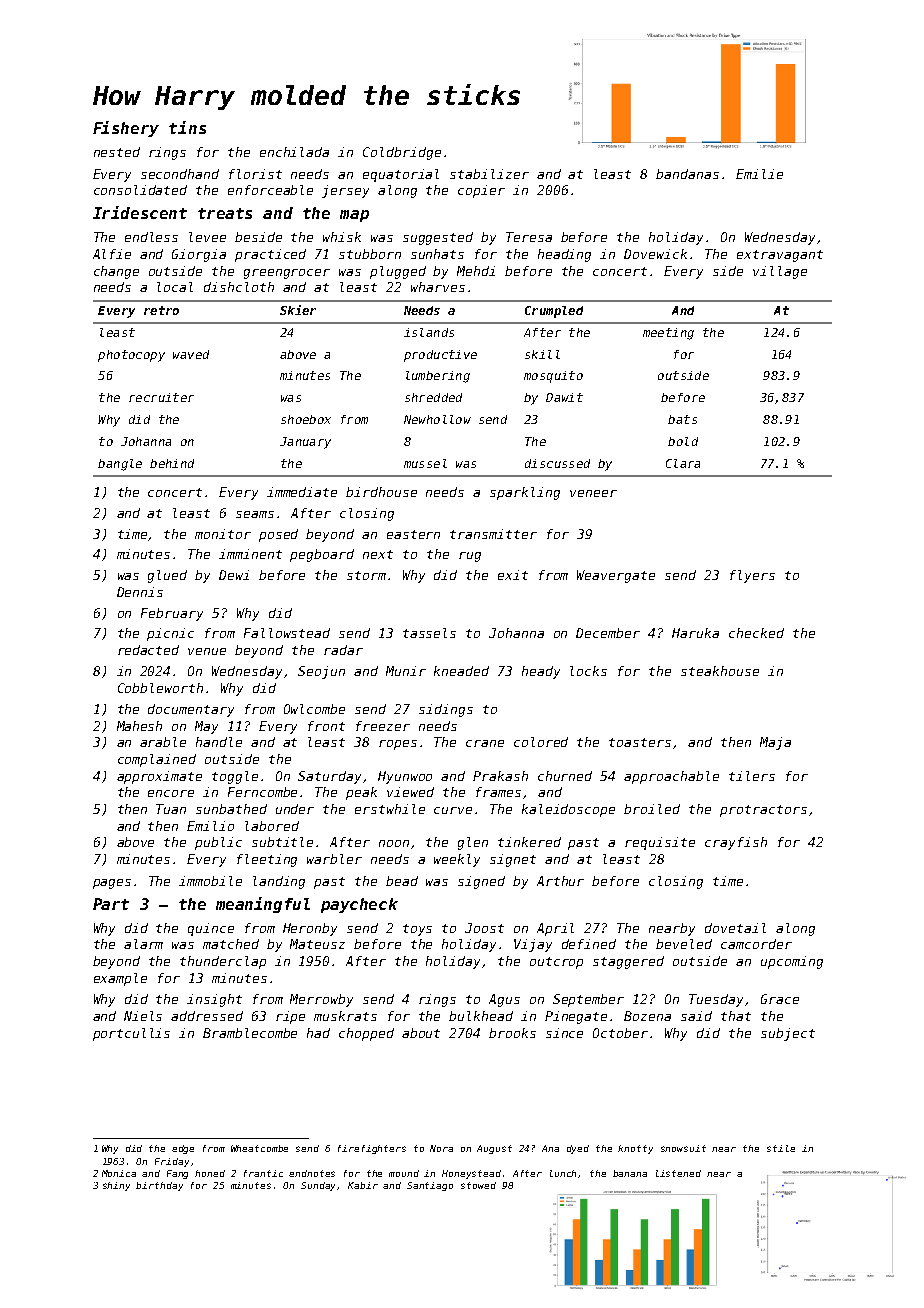 Image resolution: width=924 pixels, height=1308 pixels. I want to click on Alfie, so click(112, 254).
